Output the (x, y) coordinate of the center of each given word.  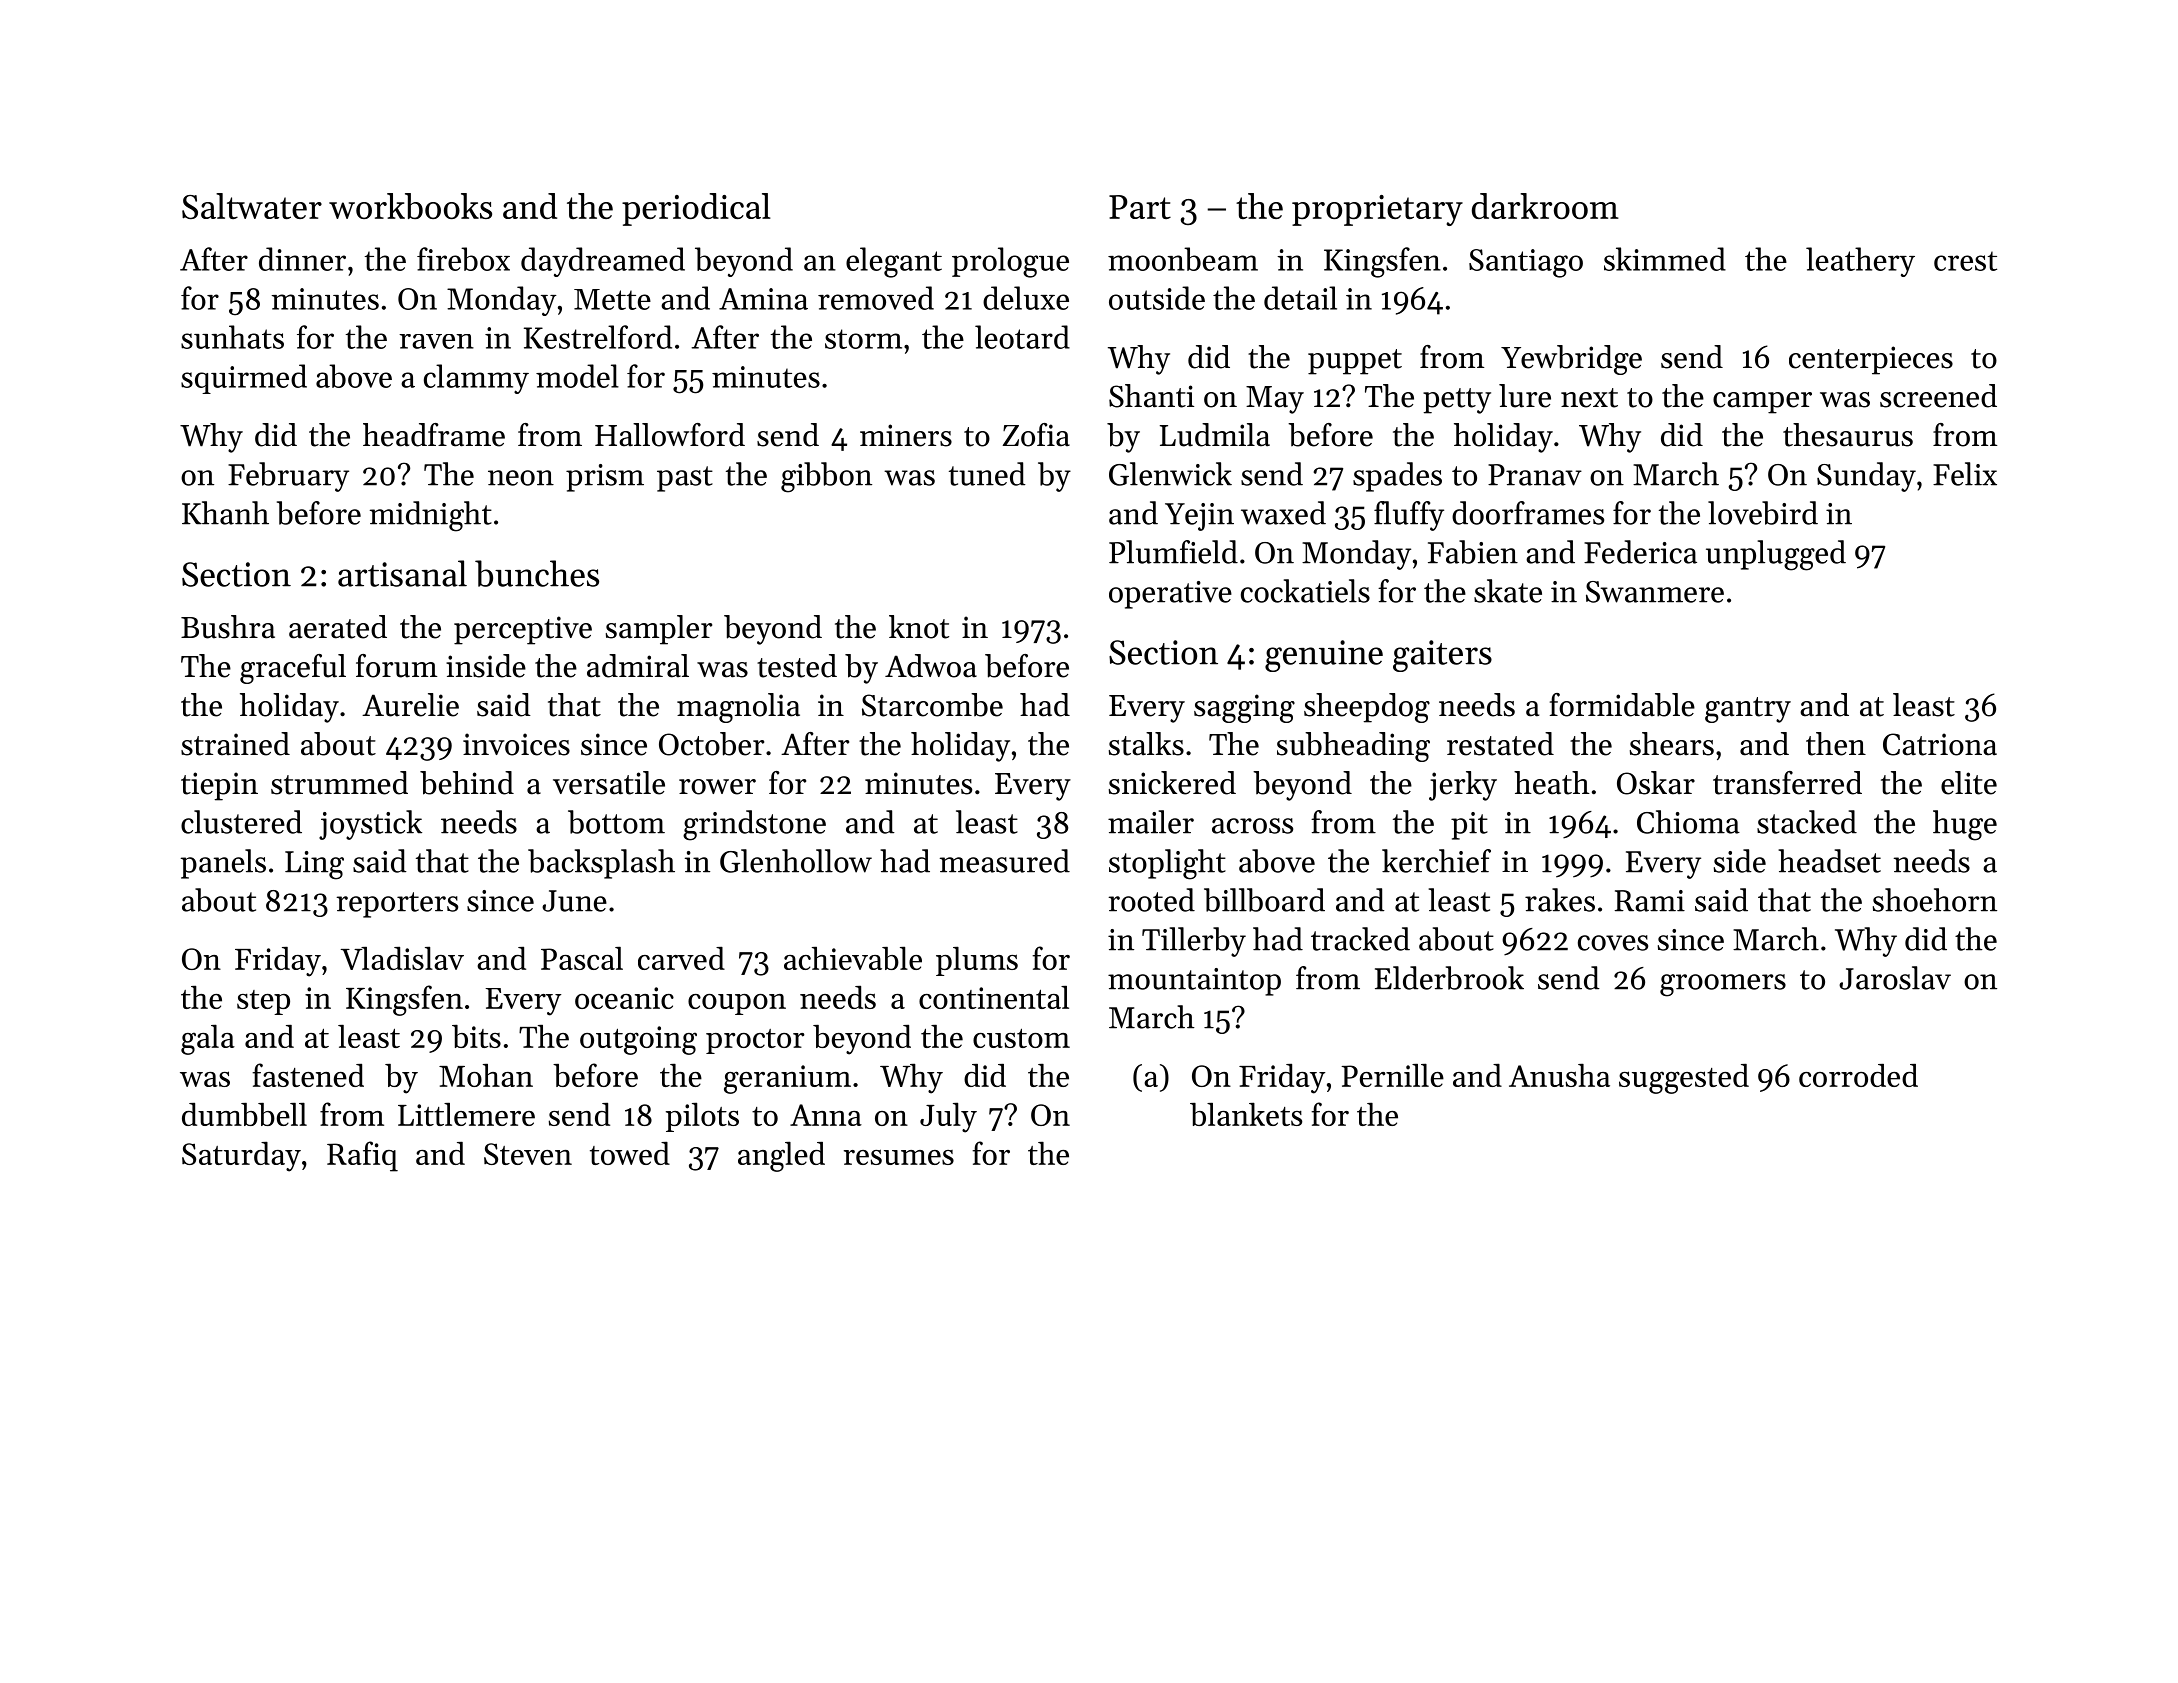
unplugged (1776, 555)
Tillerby (1194, 942)
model (577, 376)
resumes (899, 1157)
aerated (338, 627)
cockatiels (1305, 591)
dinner (302, 259)
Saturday (241, 1157)
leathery (1860, 262)
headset (1829, 861)
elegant (894, 262)
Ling (314, 865)
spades (1397, 477)
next (1589, 398)
